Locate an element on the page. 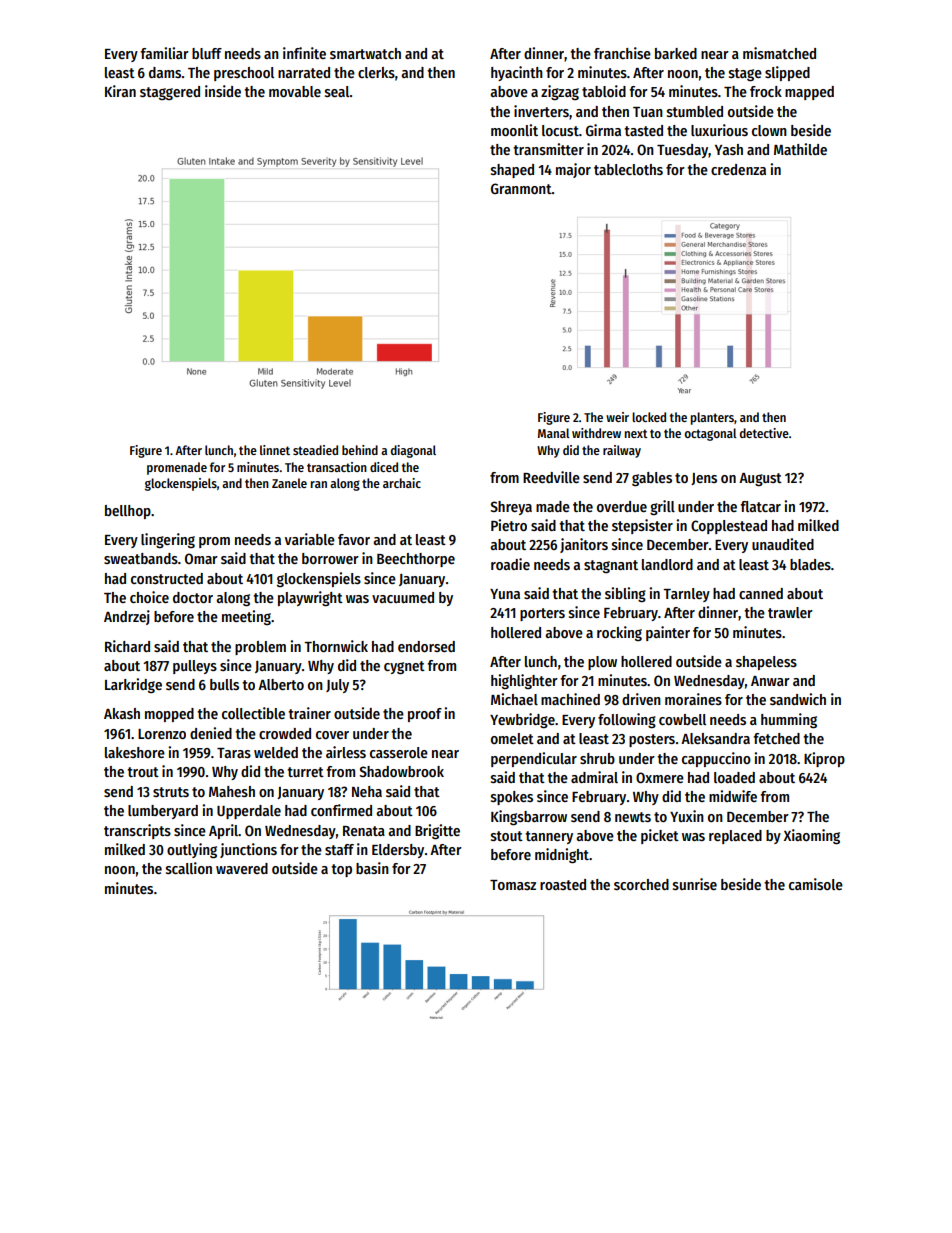  bellhop is located at coordinates (128, 512).
